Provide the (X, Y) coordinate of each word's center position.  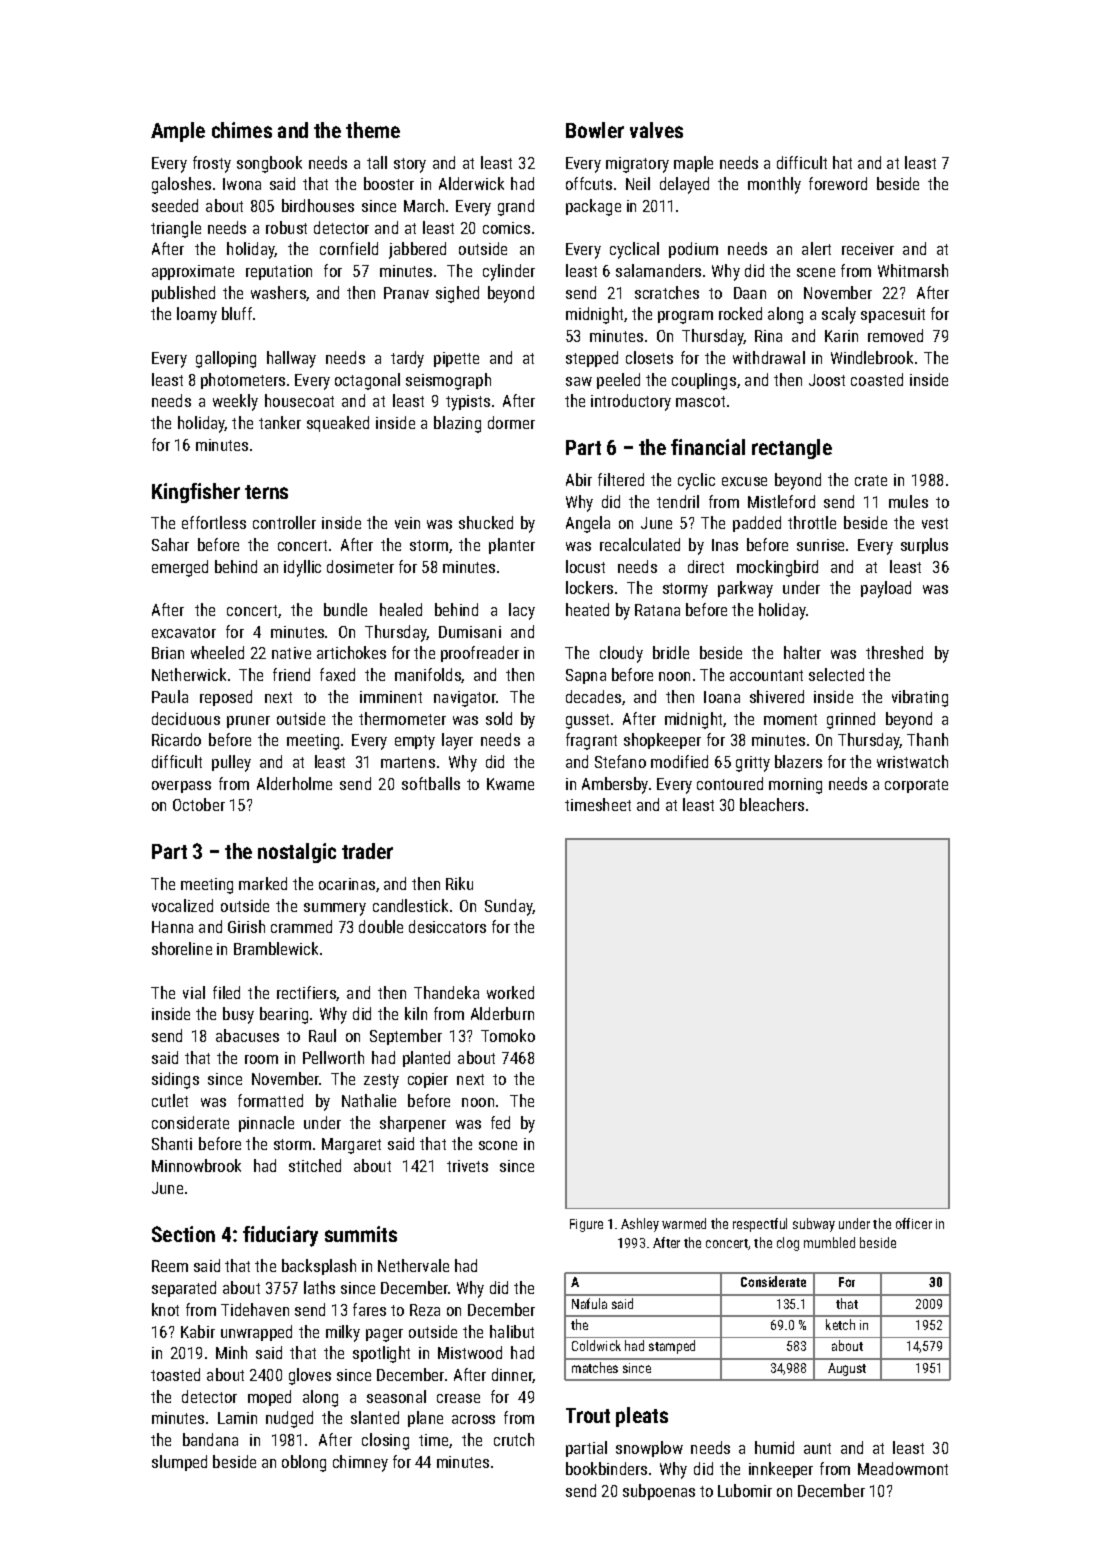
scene (816, 272)
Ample (178, 132)
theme (373, 130)
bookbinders (606, 1468)
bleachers (772, 804)
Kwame (510, 784)
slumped (179, 1463)
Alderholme (294, 783)
